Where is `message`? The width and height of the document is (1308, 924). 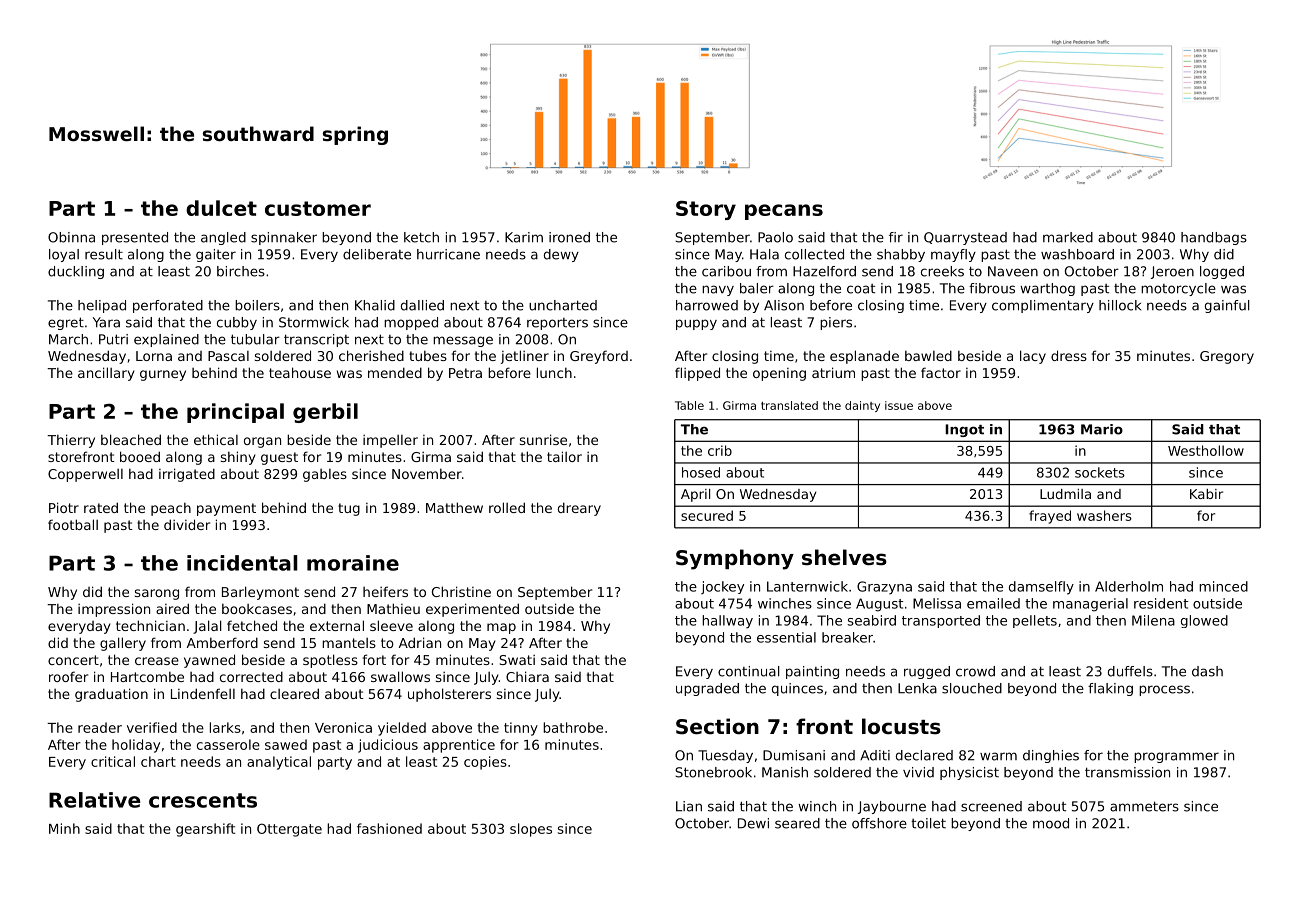 message is located at coordinates (463, 341).
